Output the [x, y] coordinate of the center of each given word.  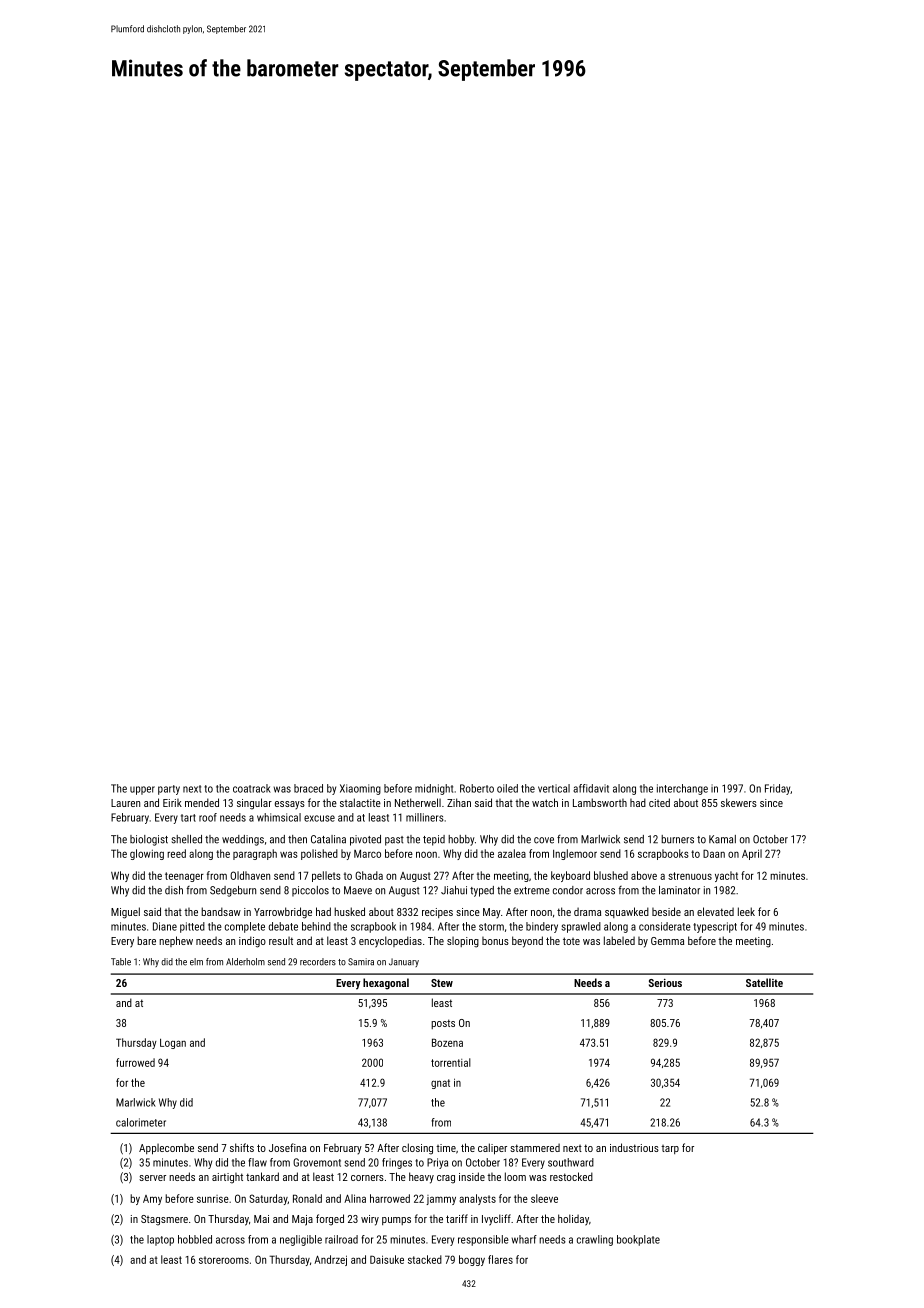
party [169, 790]
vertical [554, 788]
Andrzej [330, 1260]
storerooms [224, 1260]
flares [500, 1259]
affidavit [591, 788]
